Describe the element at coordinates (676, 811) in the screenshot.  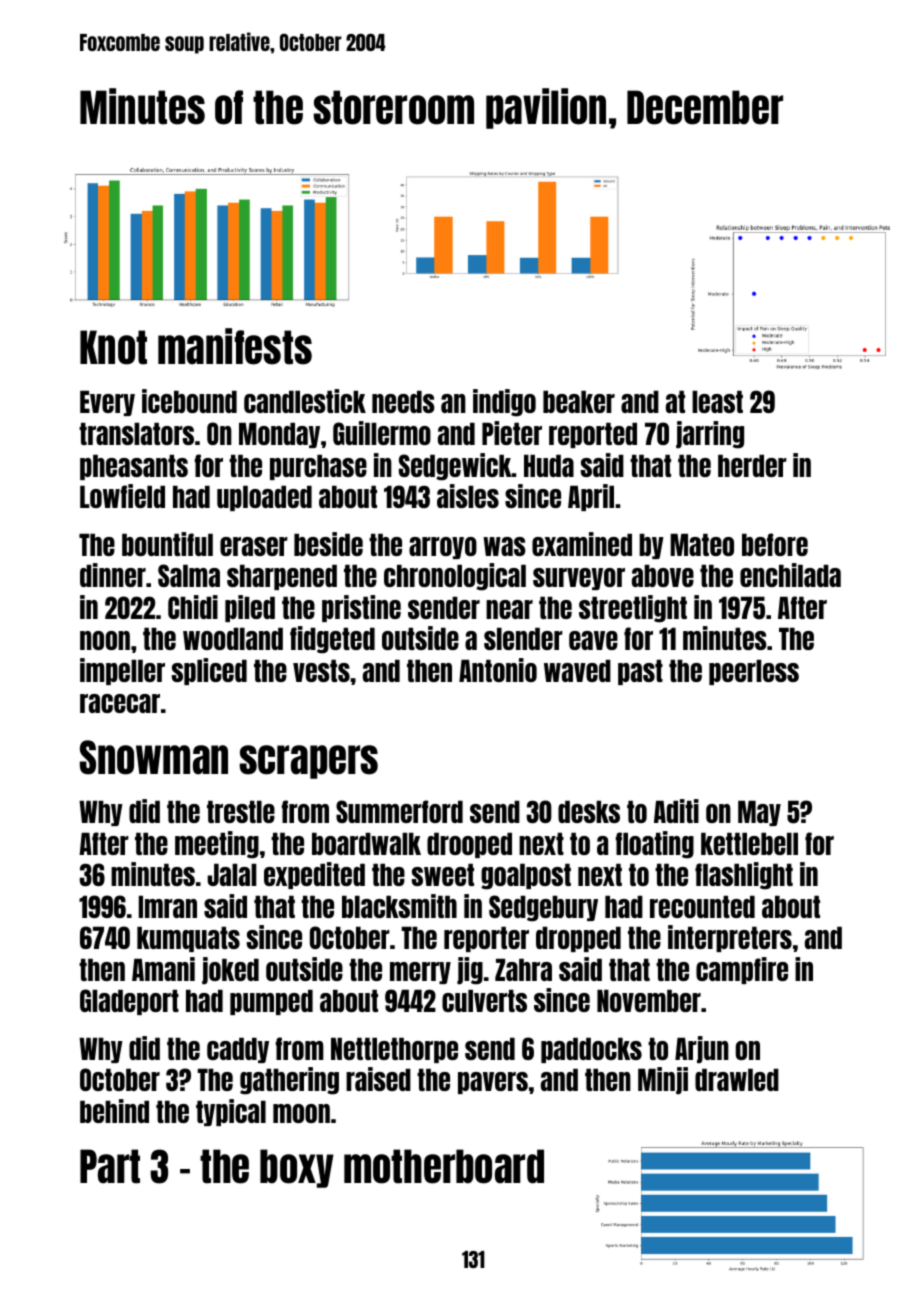
I see `Aditi` at that location.
